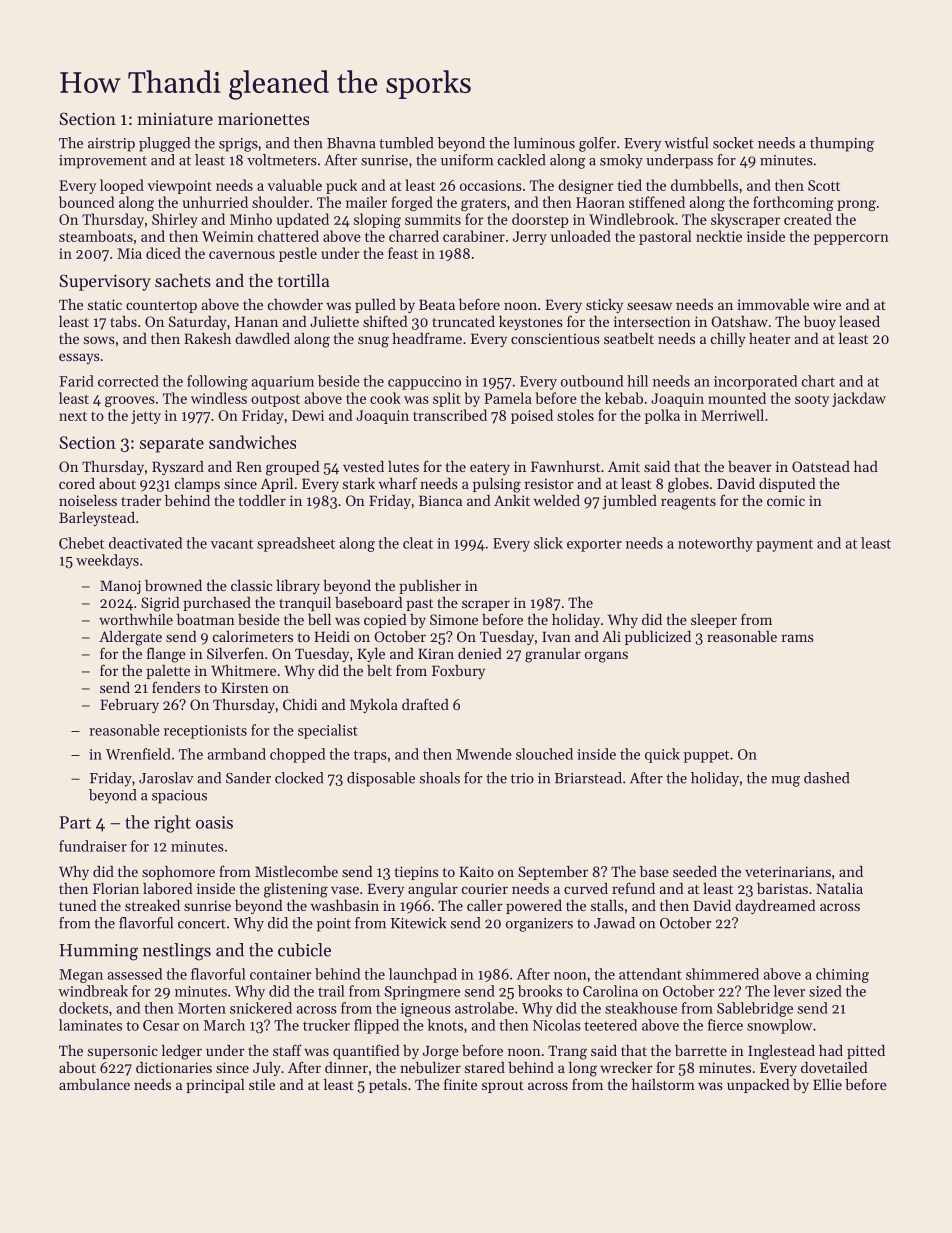 Image resolution: width=952 pixels, height=1233 pixels. Describe the element at coordinates (418, 543) in the image. I see `cleat` at that location.
